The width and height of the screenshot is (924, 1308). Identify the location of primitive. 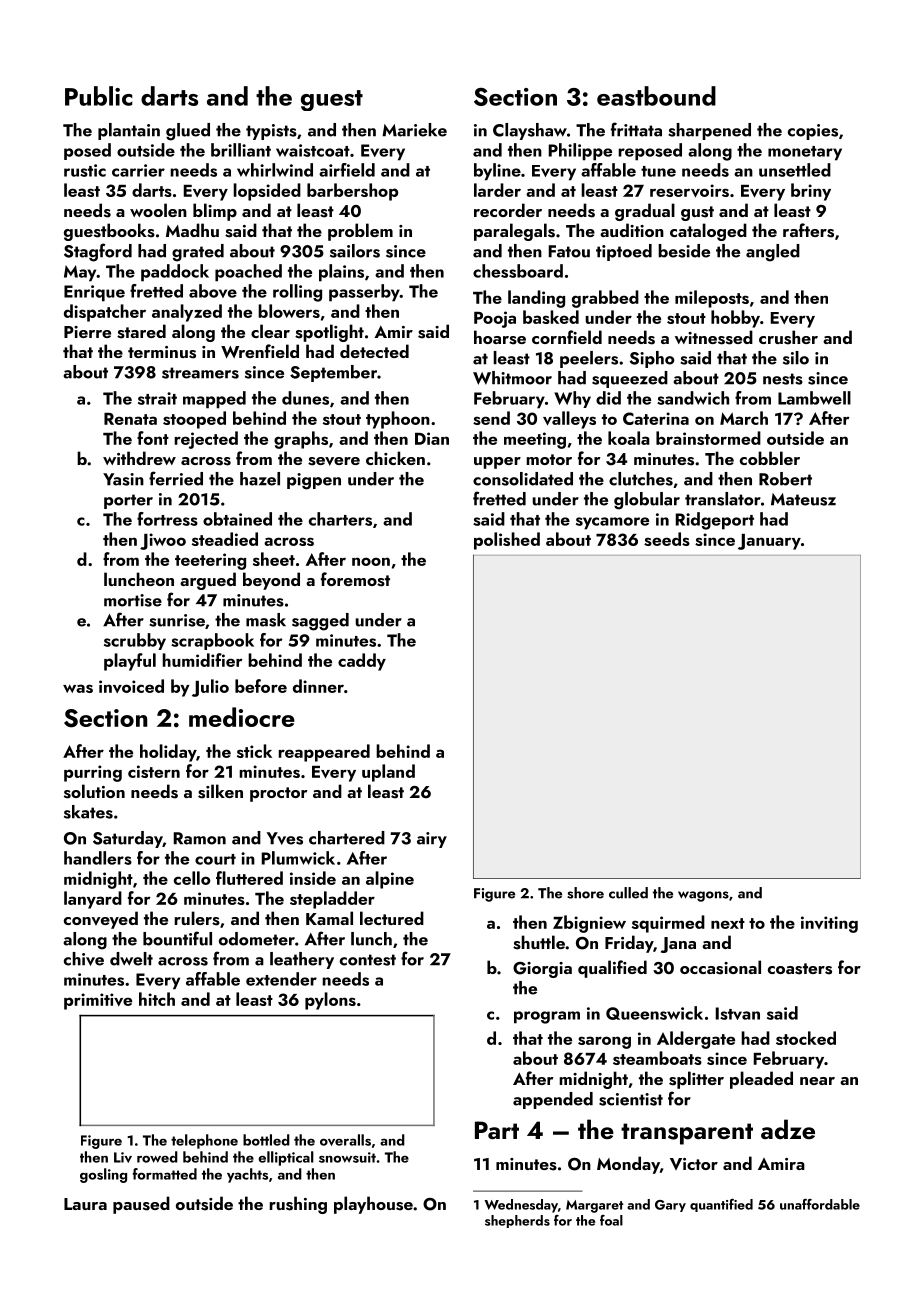
(98, 1001).
